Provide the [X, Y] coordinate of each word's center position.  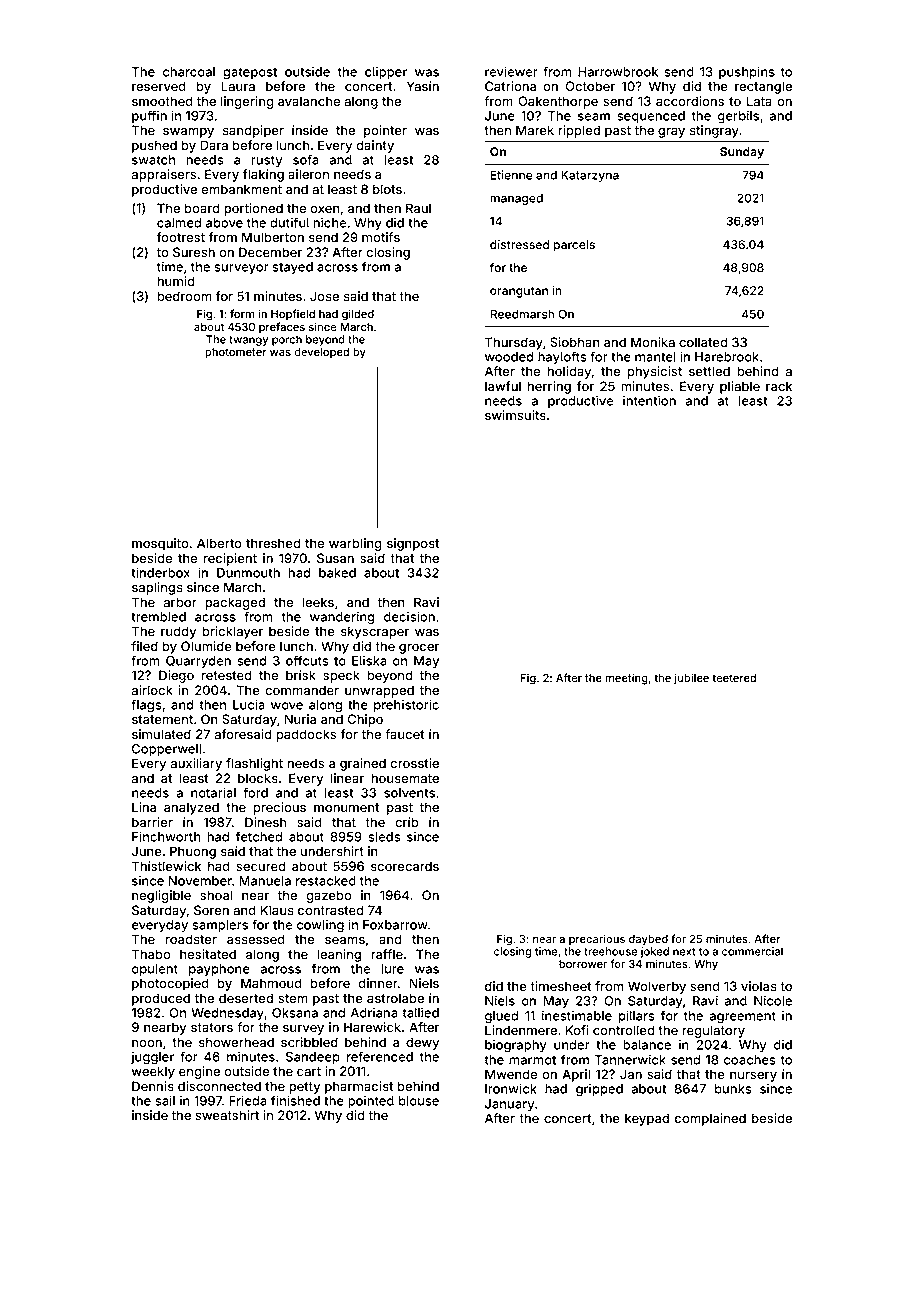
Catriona [510, 86]
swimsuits [515, 415]
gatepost [250, 73]
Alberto [219, 543]
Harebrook [727, 357]
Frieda [248, 1100]
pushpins [747, 72]
